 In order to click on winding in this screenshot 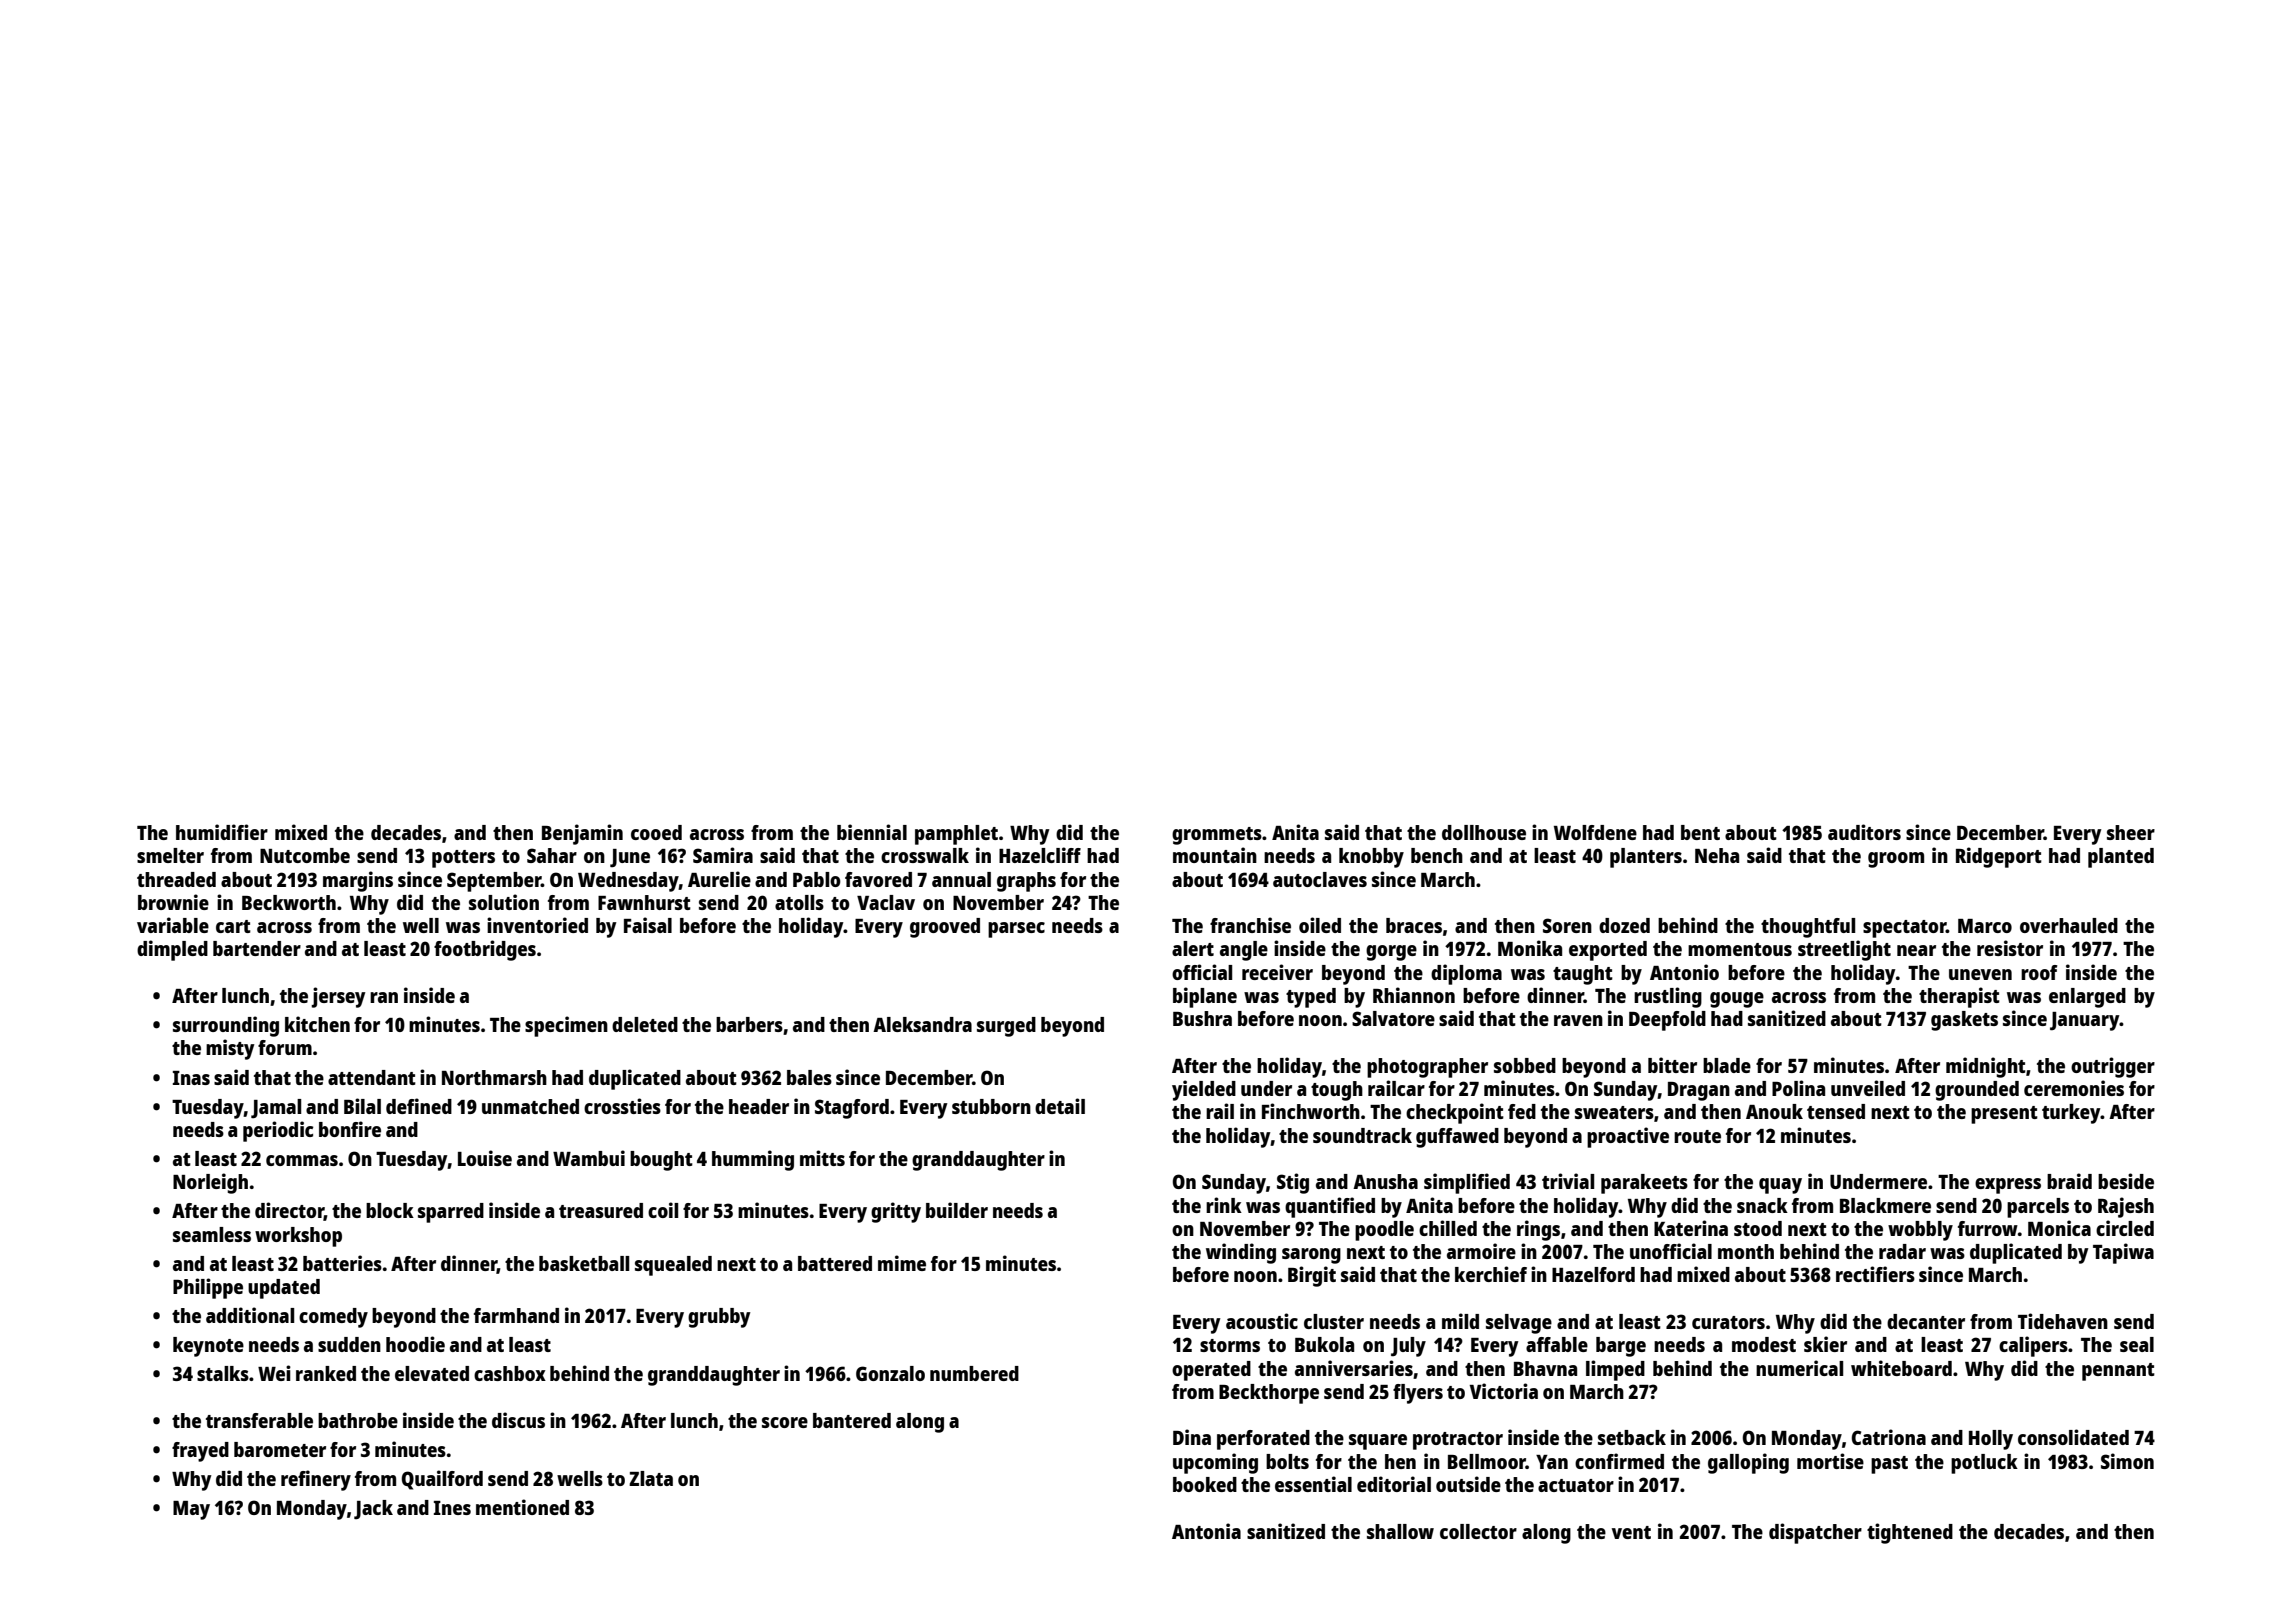, I will do `click(1241, 1253)`.
